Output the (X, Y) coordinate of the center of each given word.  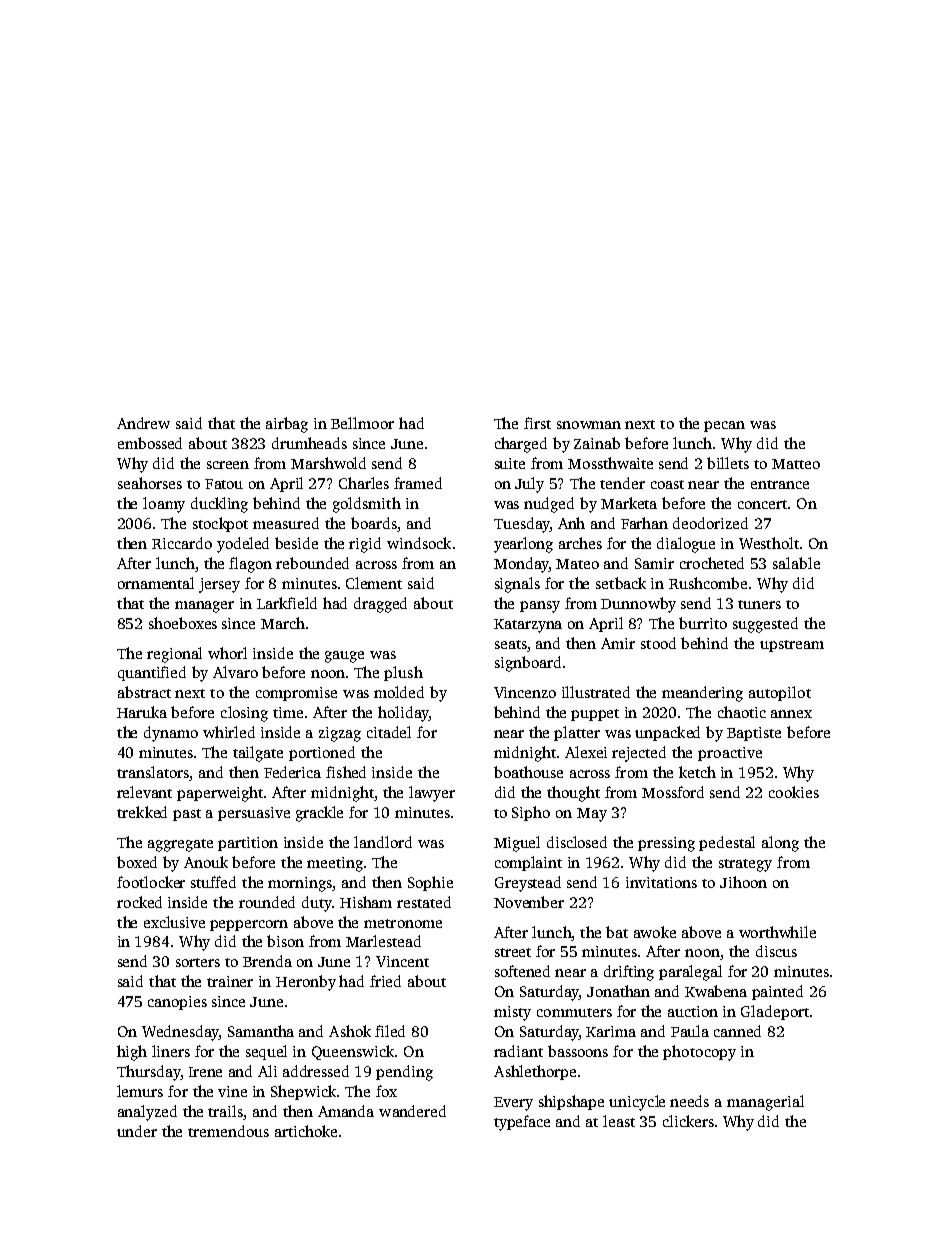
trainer (230, 981)
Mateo (577, 564)
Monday (521, 565)
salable (796, 563)
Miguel (517, 844)
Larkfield (287, 603)
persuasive (254, 814)
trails (226, 1112)
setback (621, 583)
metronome (403, 923)
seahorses (150, 483)
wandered (412, 1111)
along (780, 844)
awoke (655, 932)
